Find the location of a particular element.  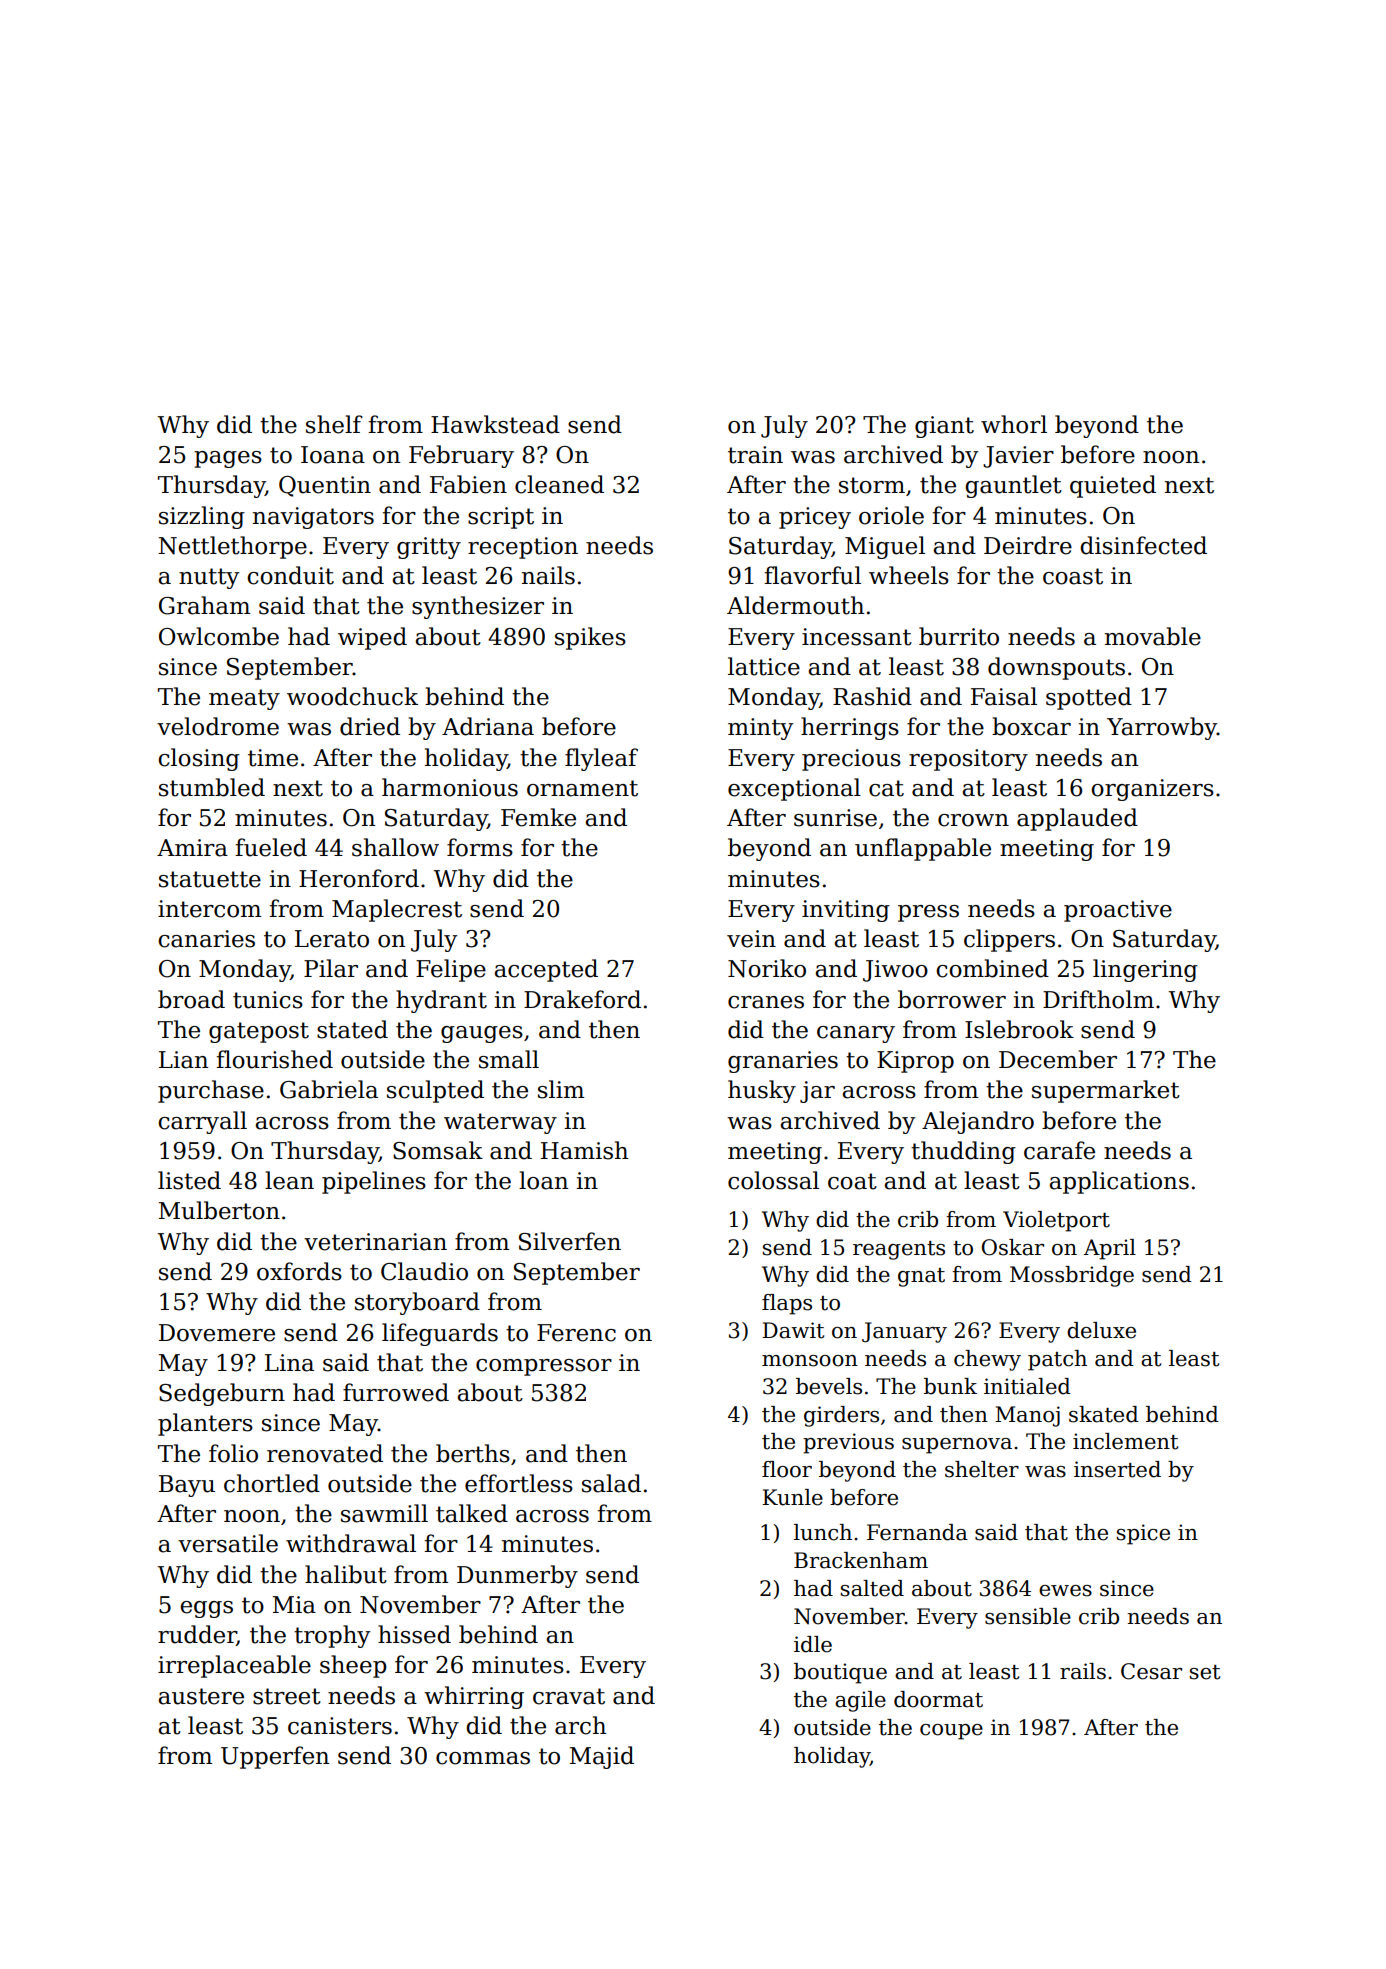

stated is located at coordinates (352, 1029).
